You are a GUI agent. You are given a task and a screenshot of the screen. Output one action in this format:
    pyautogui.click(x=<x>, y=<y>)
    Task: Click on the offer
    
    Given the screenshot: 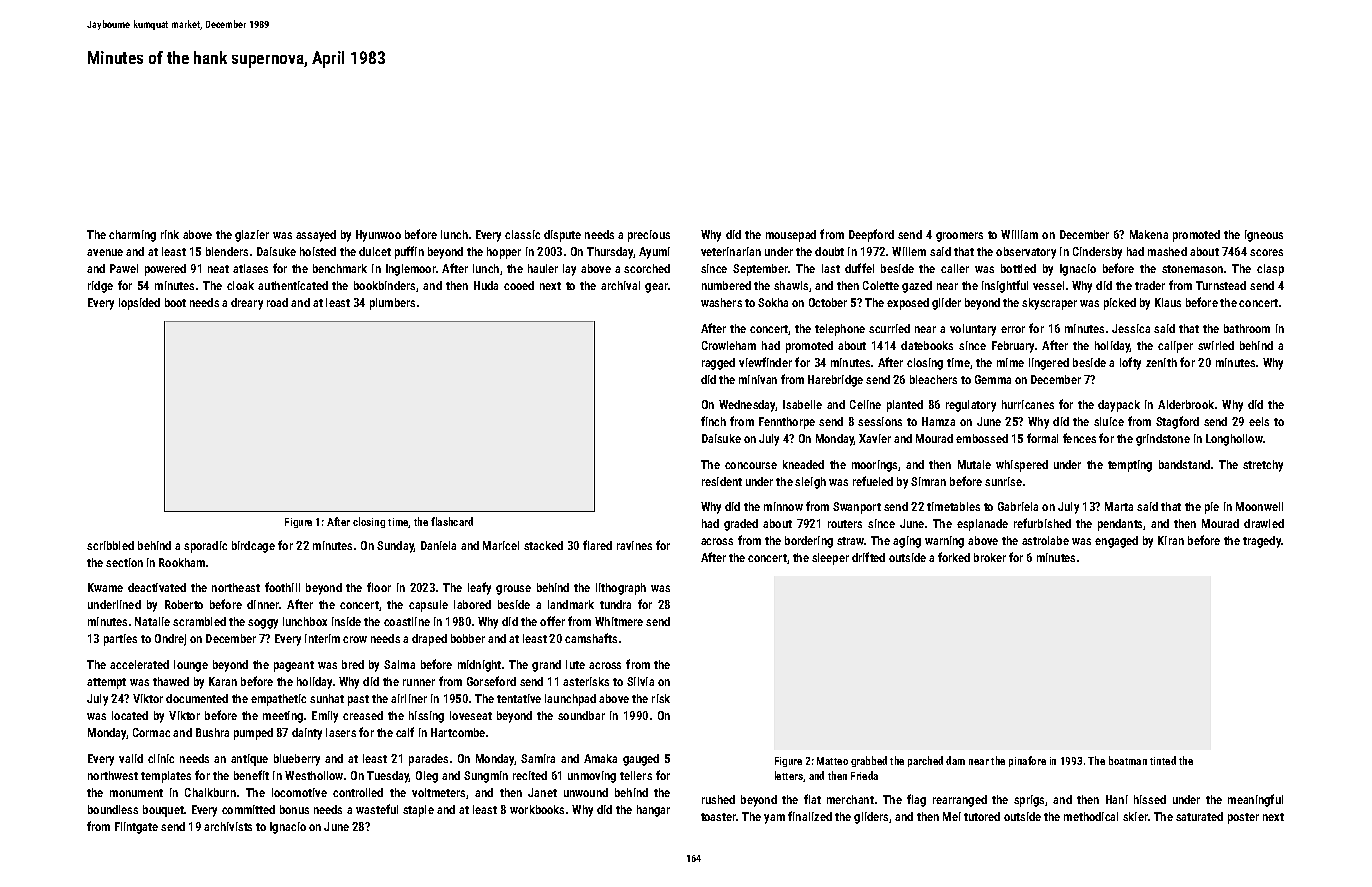 What is the action you would take?
    pyautogui.click(x=552, y=621)
